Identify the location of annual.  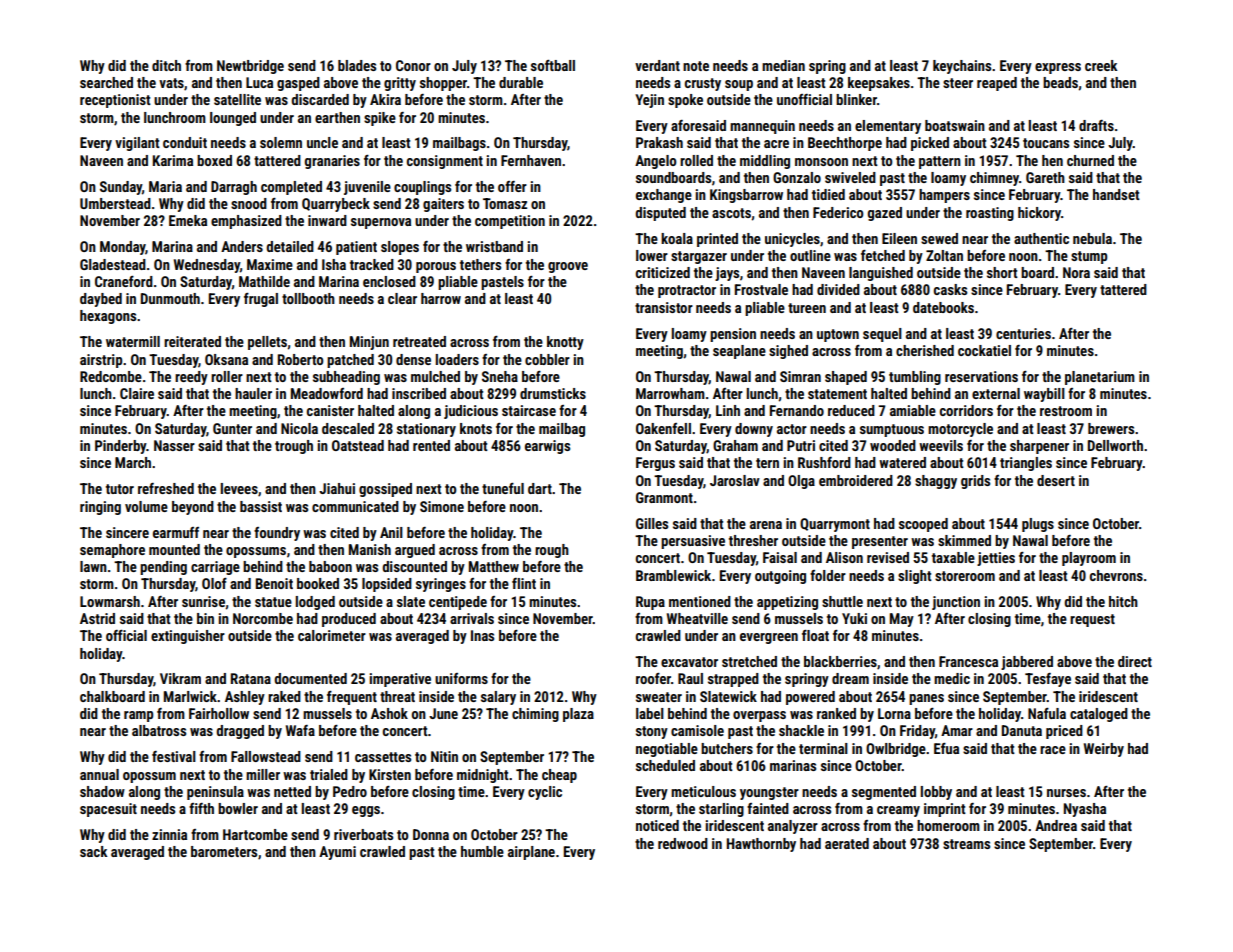
(99, 774).
